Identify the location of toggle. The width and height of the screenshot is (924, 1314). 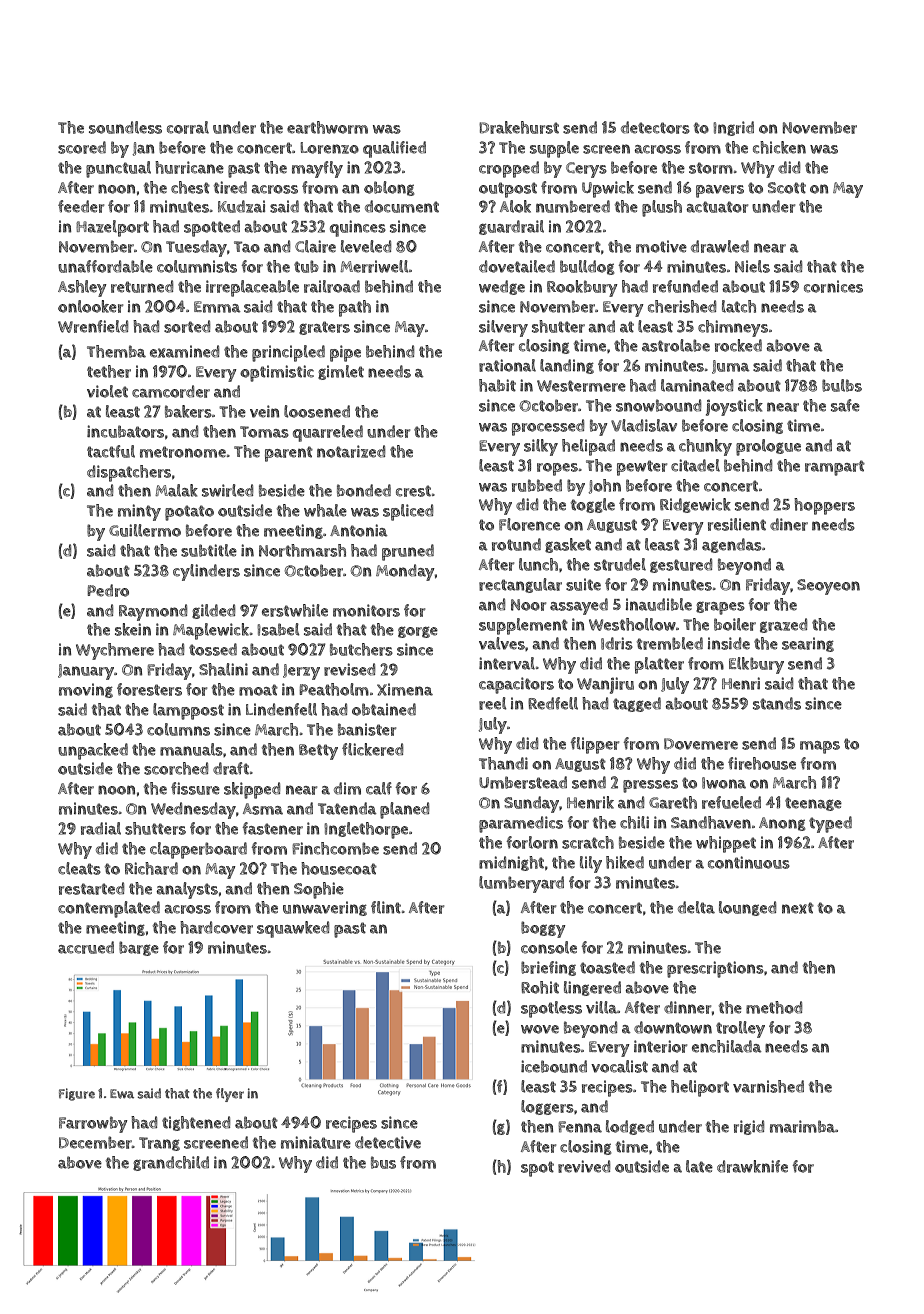
(593, 505).
